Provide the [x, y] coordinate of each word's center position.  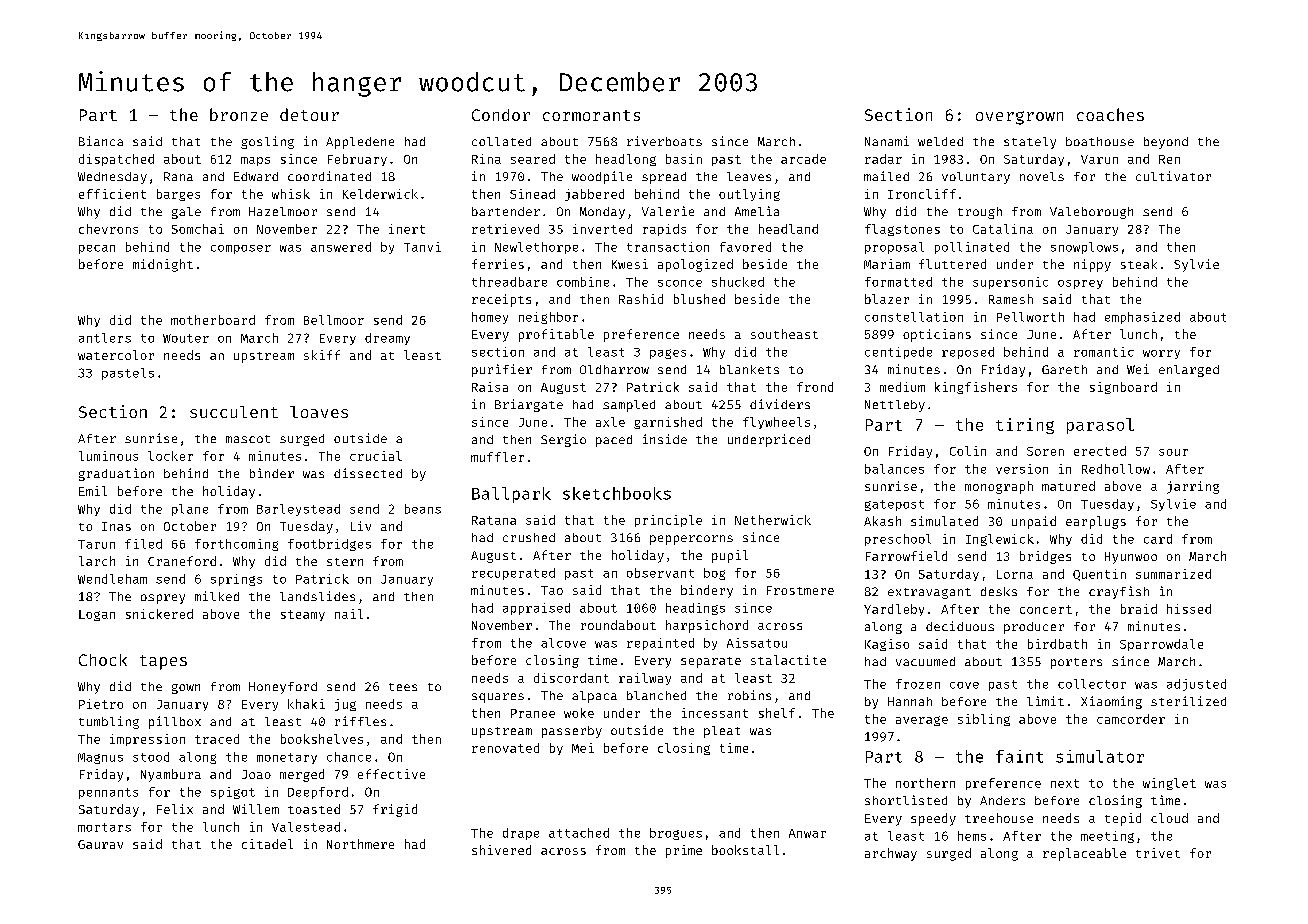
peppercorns [691, 540]
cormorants [591, 115]
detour [309, 114]
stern [345, 562]
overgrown [1019, 118]
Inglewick [1000, 540]
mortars [104, 827]
